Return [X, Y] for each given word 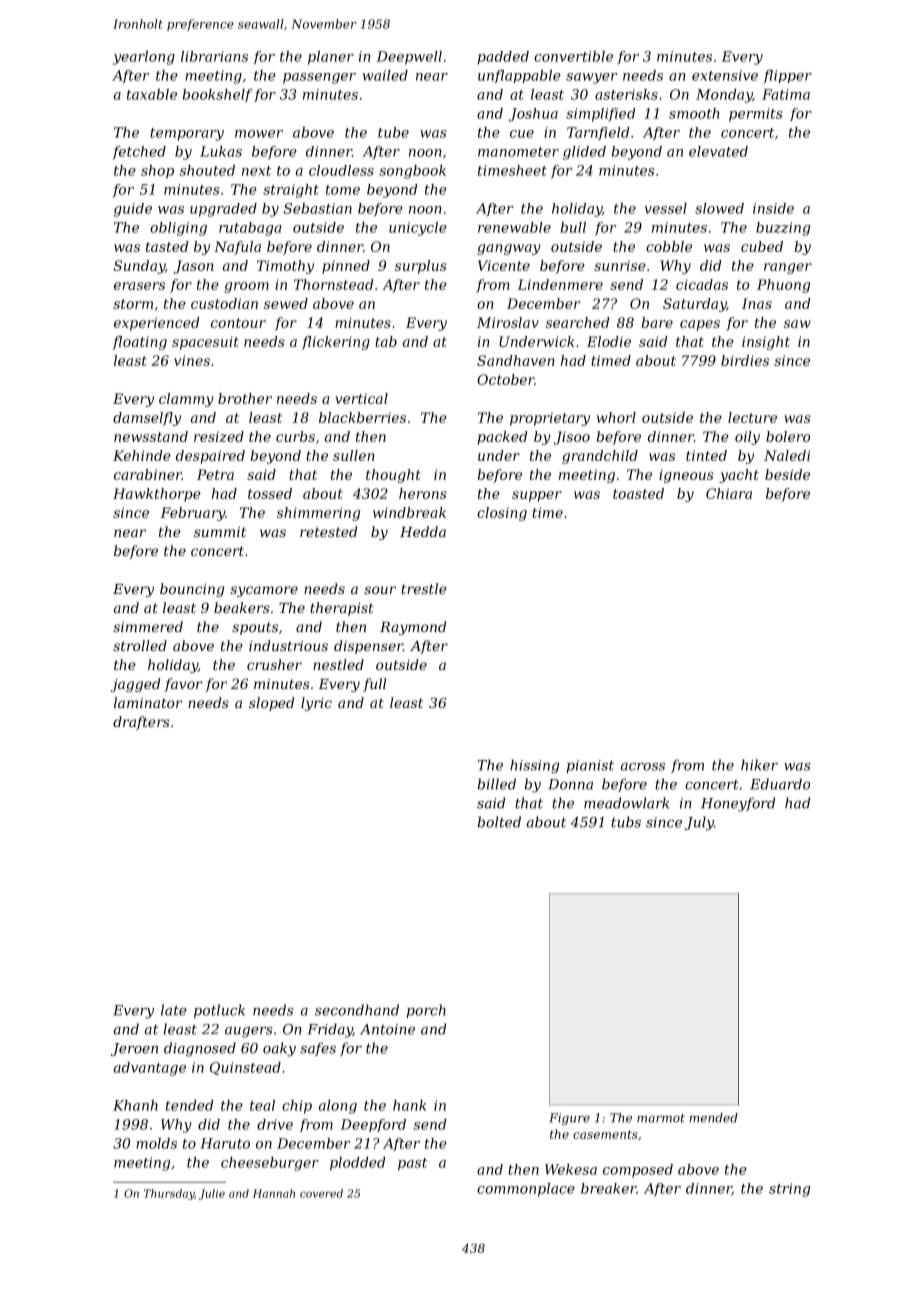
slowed [719, 208]
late [174, 1010]
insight [766, 343]
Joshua [533, 115]
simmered [148, 626]
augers [249, 1032]
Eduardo [780, 784]
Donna [570, 784]
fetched [139, 152]
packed [503, 438]
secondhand [357, 1010]
